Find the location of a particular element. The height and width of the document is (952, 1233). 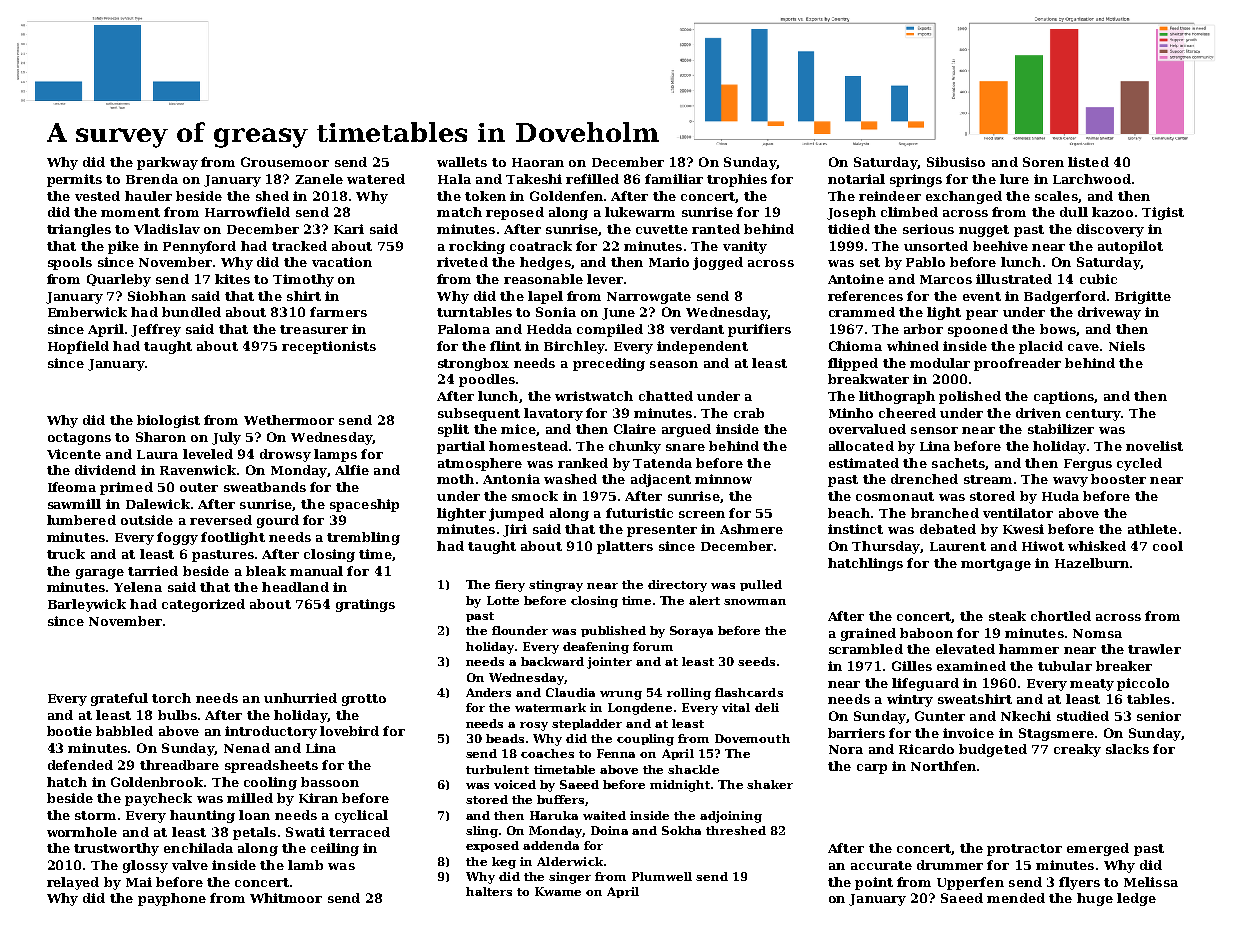

piccolo is located at coordinates (1143, 684).
